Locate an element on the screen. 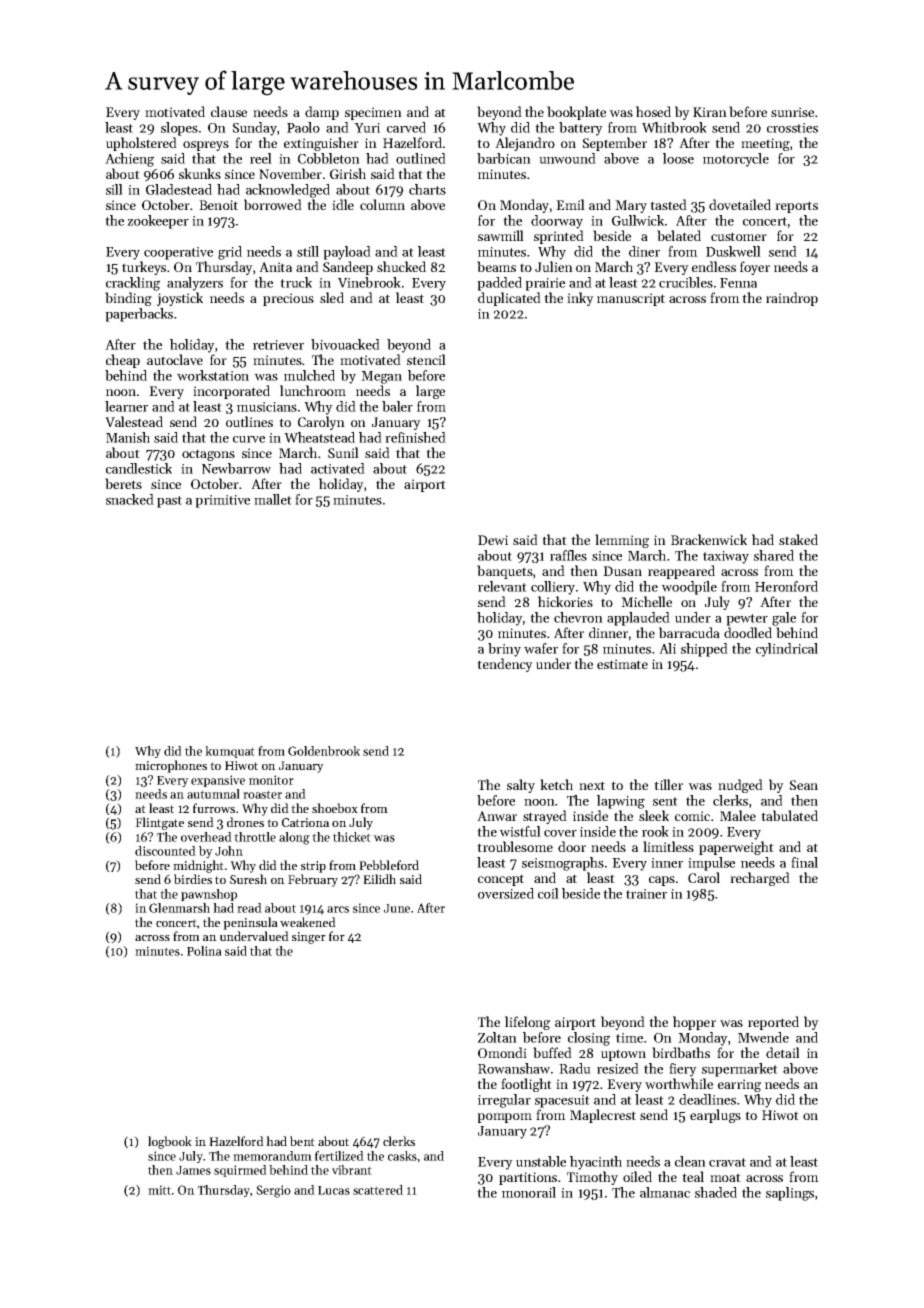  Fenna is located at coordinates (738, 283).
